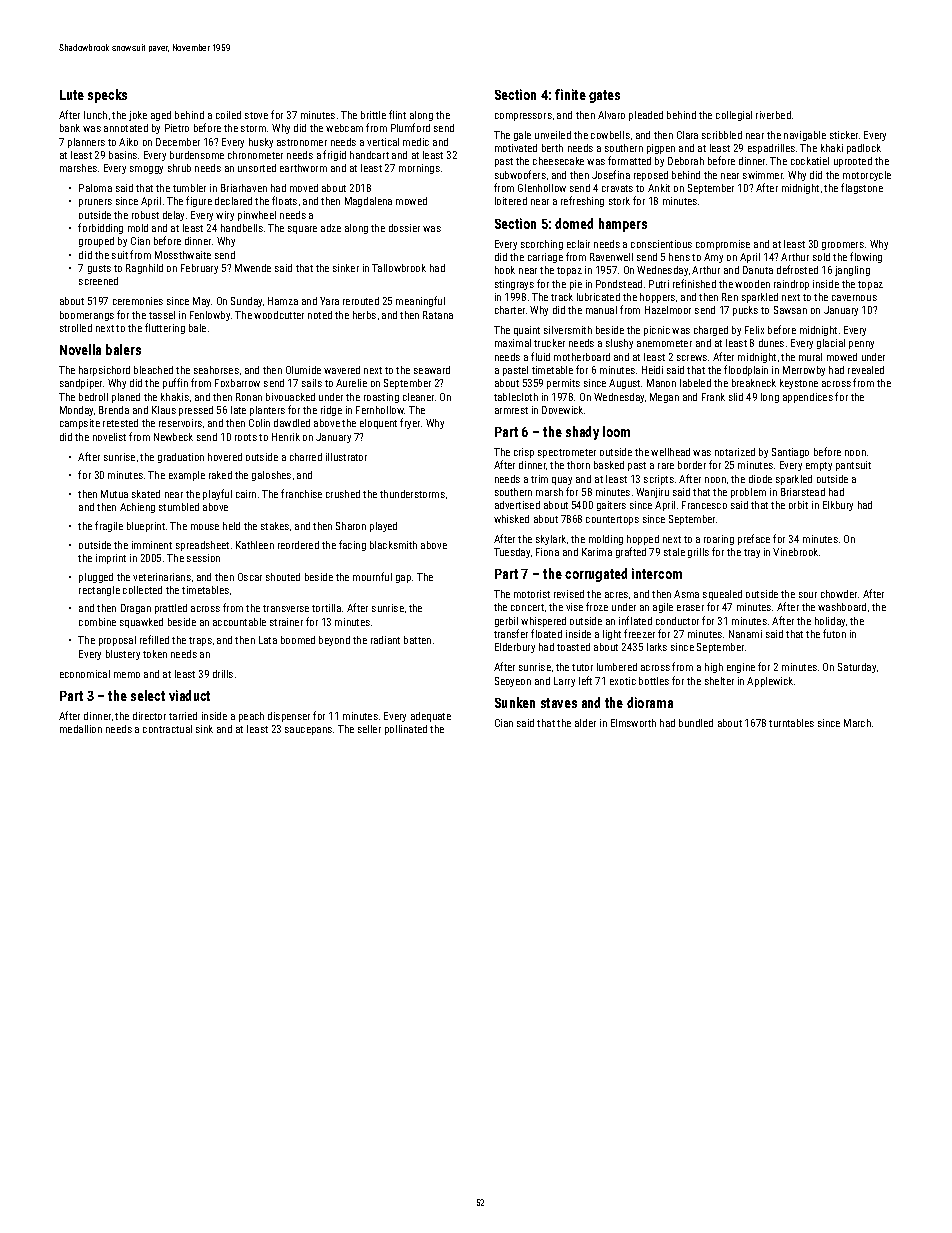  I want to click on Tuesday, so click(512, 553).
